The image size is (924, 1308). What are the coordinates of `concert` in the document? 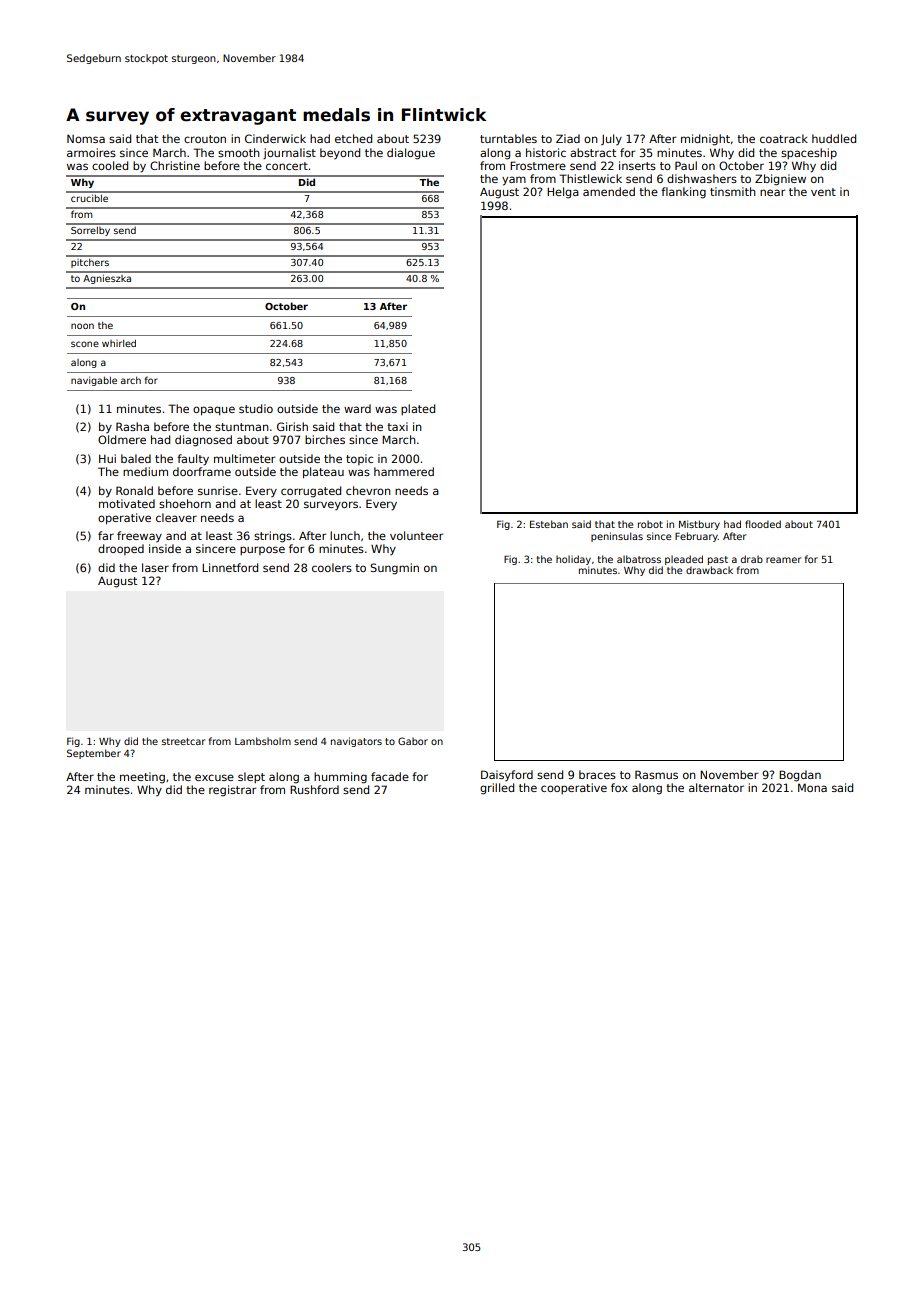 It's located at (287, 166).
